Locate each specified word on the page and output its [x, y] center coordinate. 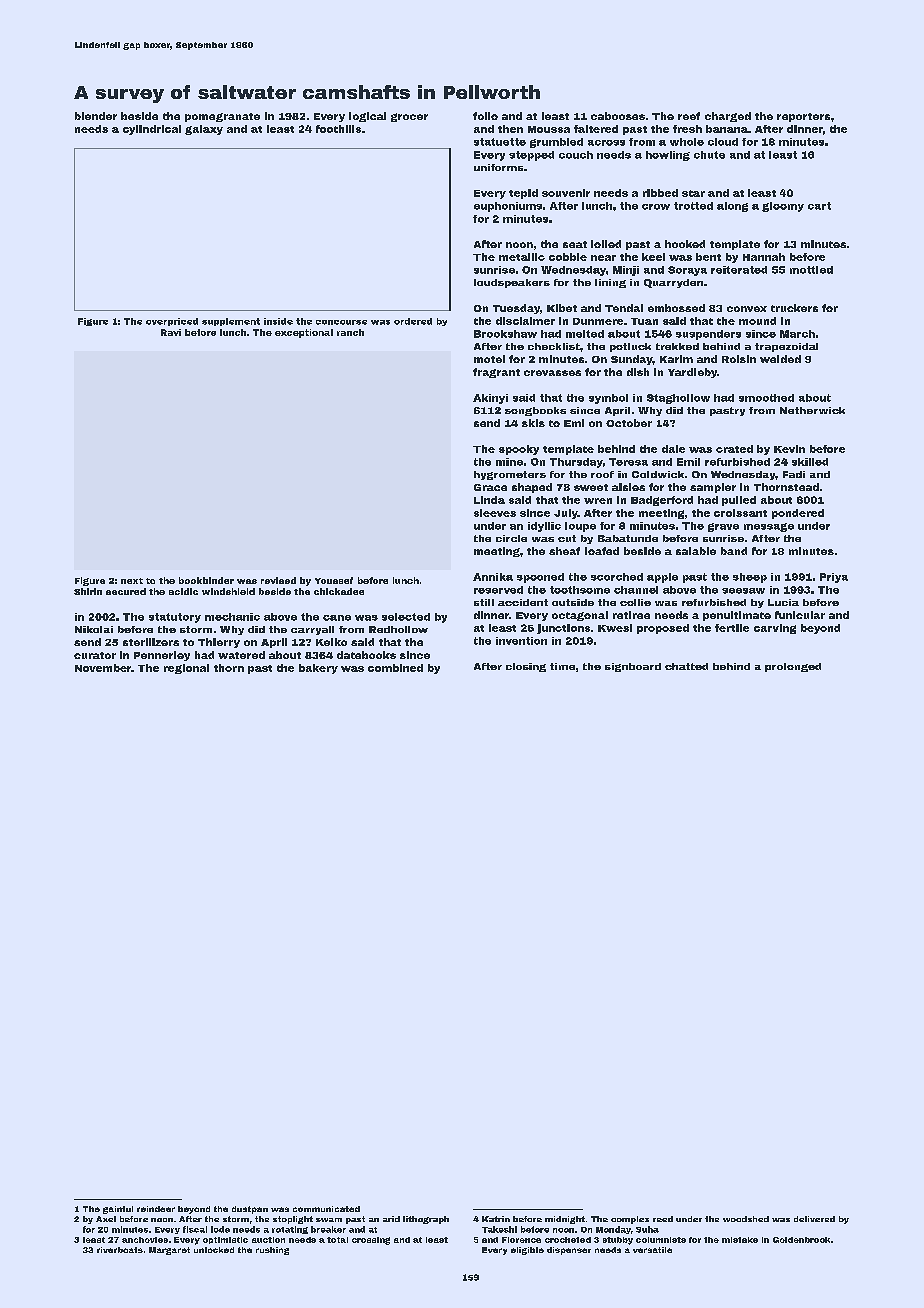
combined [395, 668]
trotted [693, 206]
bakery [318, 669]
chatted [686, 666]
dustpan [250, 1210]
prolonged [793, 667]
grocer [409, 117]
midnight [565, 1220]
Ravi [171, 332]
